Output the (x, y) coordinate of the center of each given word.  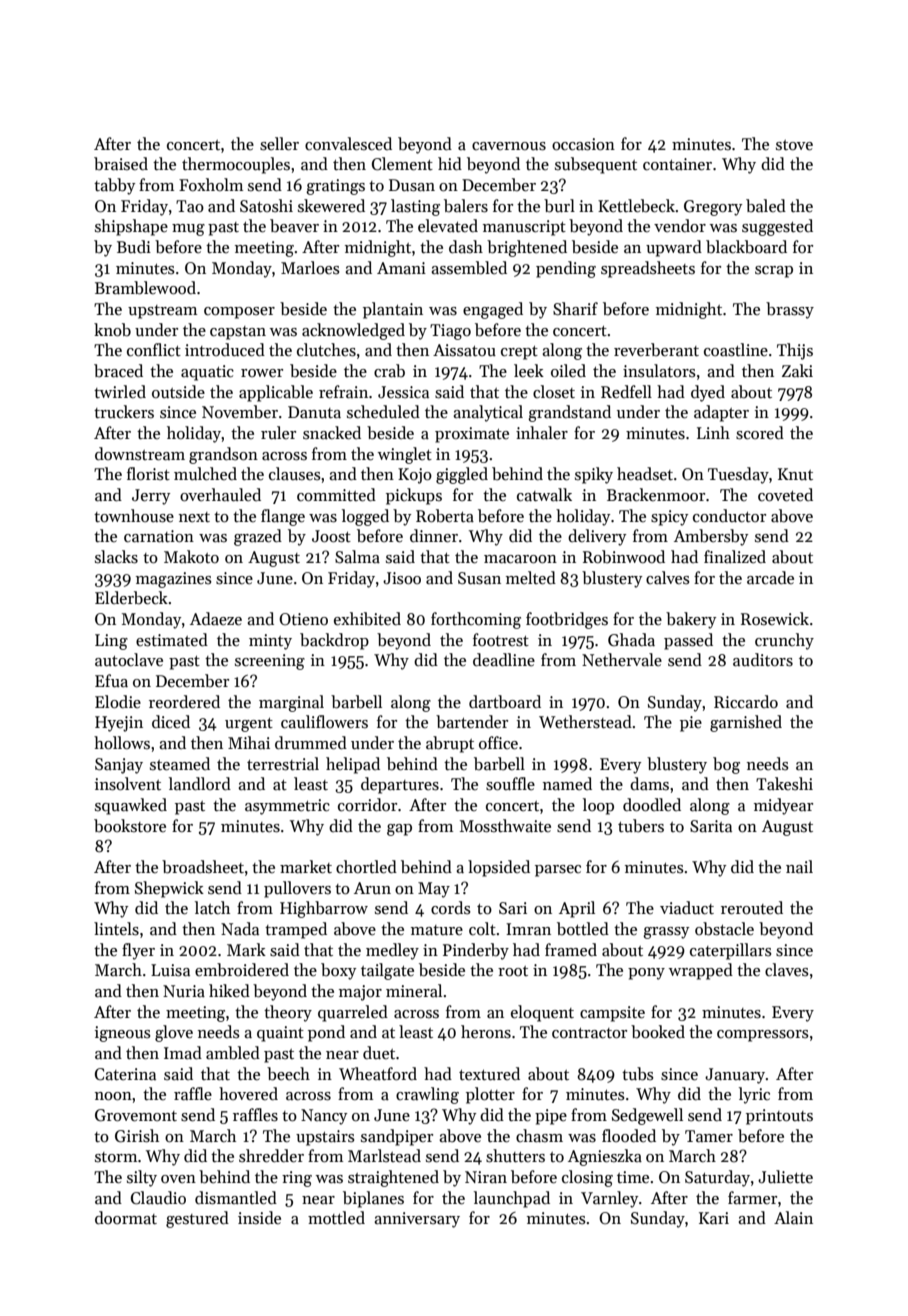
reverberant (656, 350)
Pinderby (476, 951)
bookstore (130, 826)
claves (787, 970)
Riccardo (746, 702)
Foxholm (211, 184)
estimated (172, 640)
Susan (479, 578)
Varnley (609, 1199)
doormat (126, 1218)
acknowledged (353, 331)
